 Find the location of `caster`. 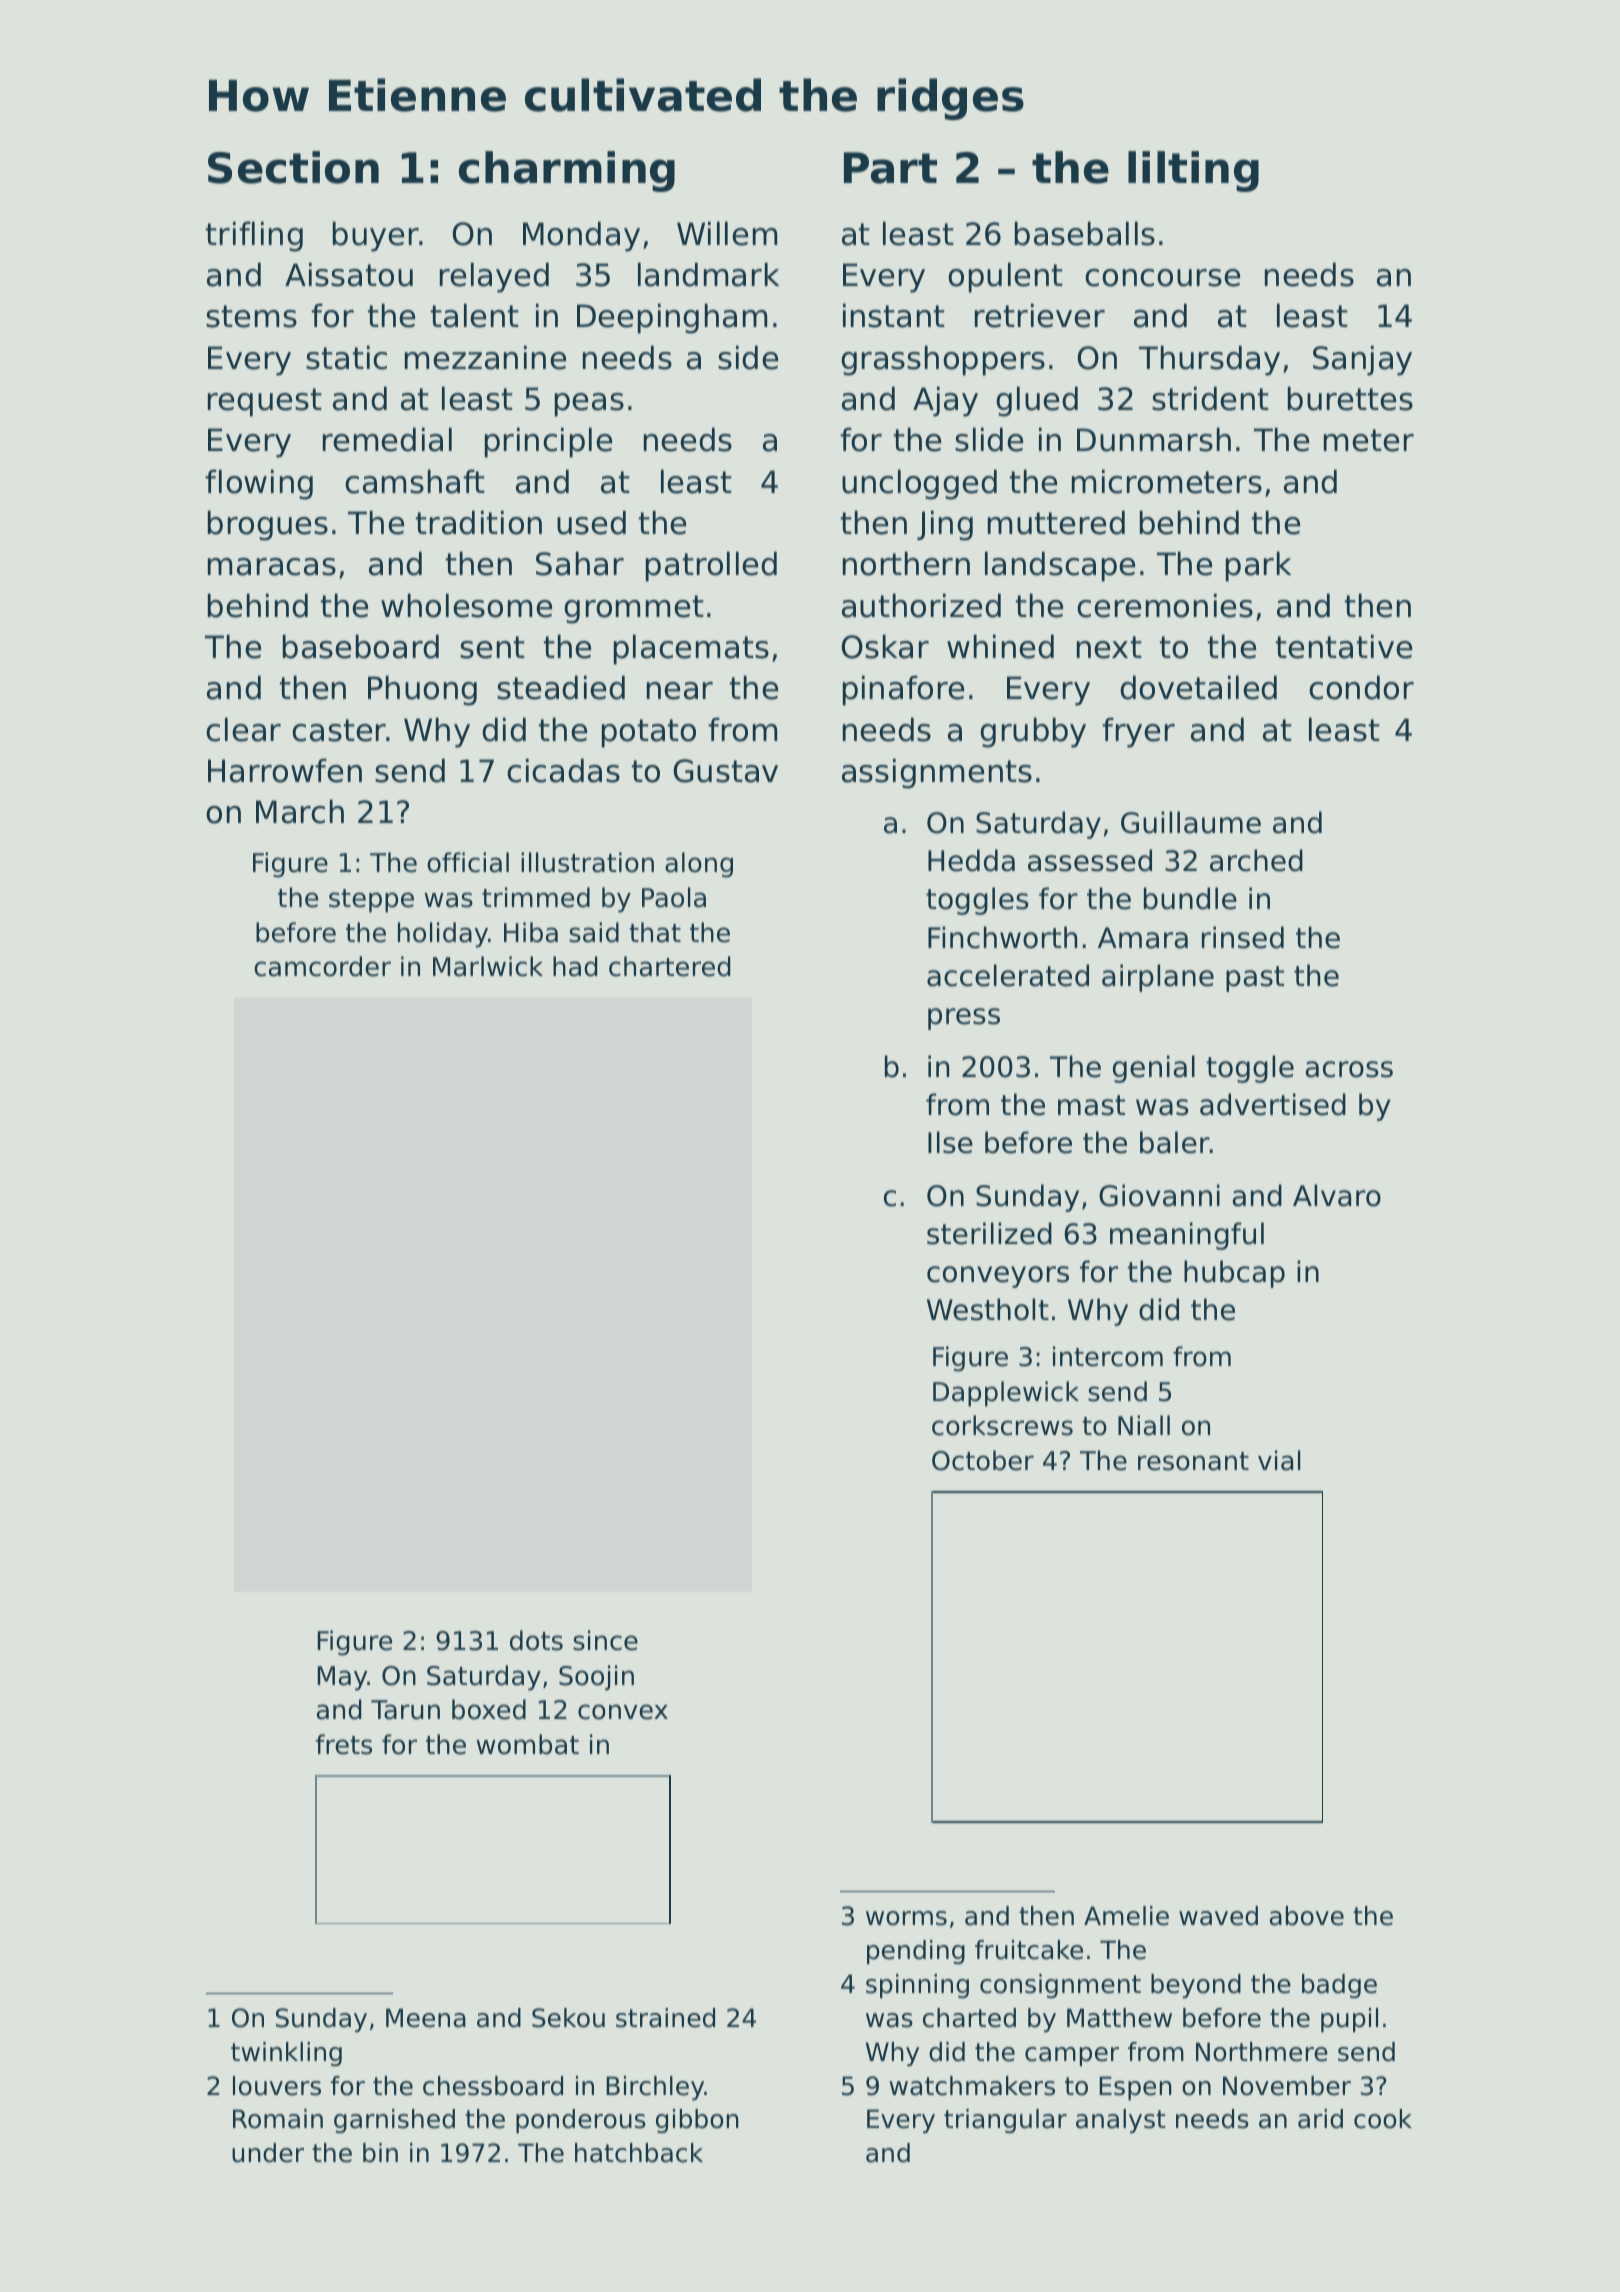

caster is located at coordinates (339, 730).
